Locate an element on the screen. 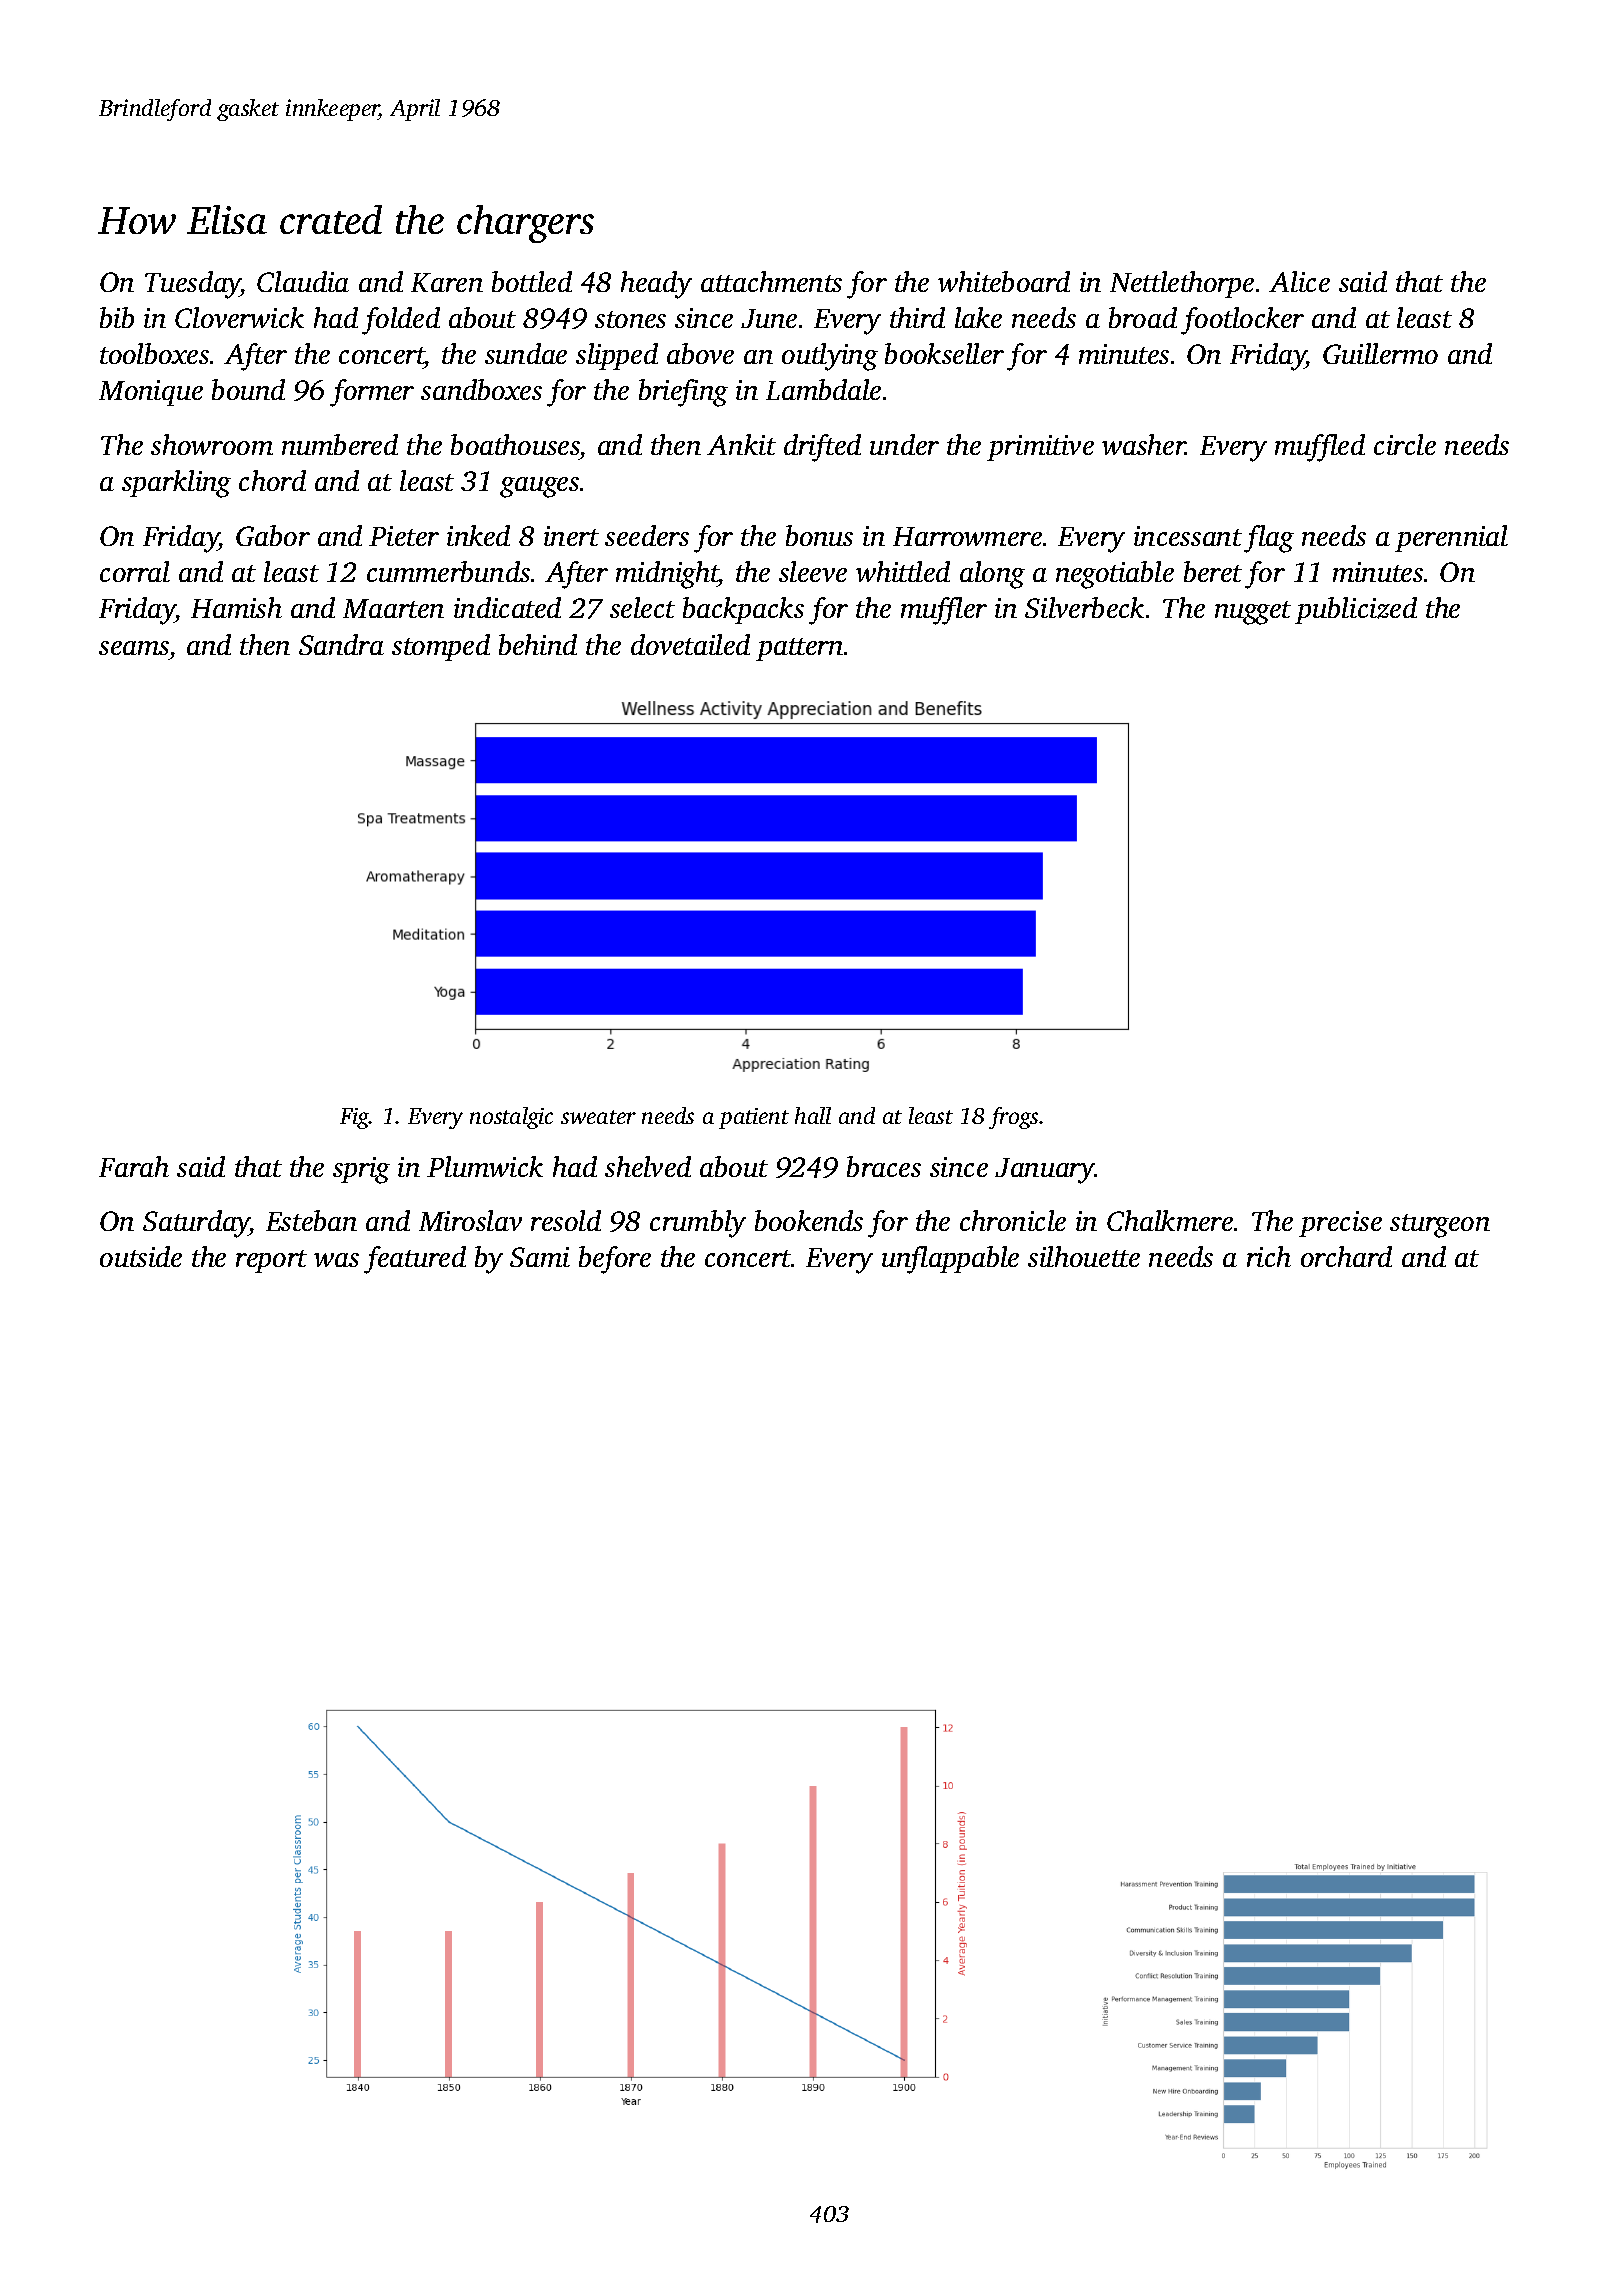 The height and width of the screenshot is (2292, 1620). featured is located at coordinates (415, 1260).
